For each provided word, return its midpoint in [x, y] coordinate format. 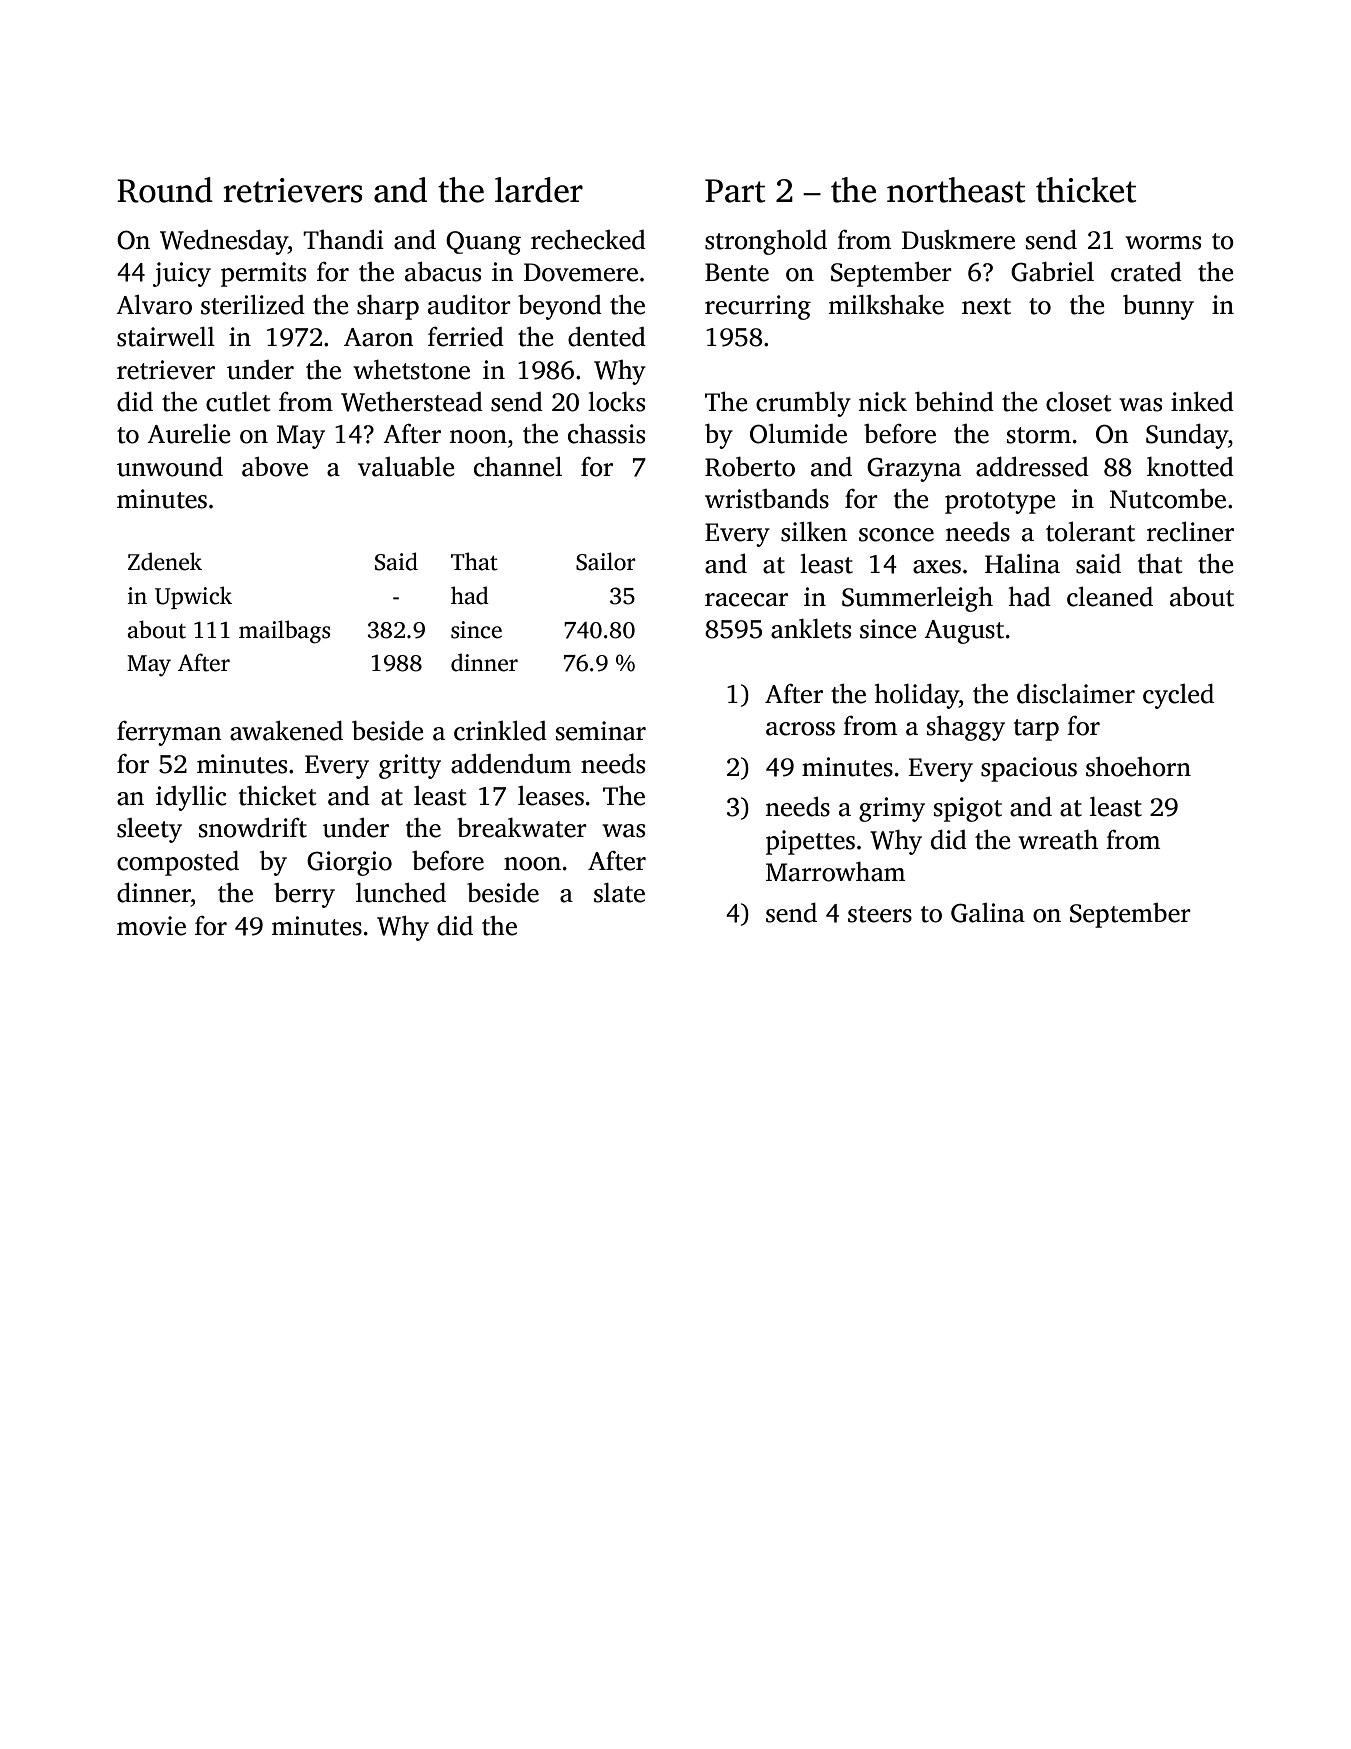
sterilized [253, 305]
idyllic [191, 798]
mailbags [284, 632]
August [964, 632]
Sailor [606, 561]
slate [619, 893]
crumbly [803, 404]
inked [1202, 402]
